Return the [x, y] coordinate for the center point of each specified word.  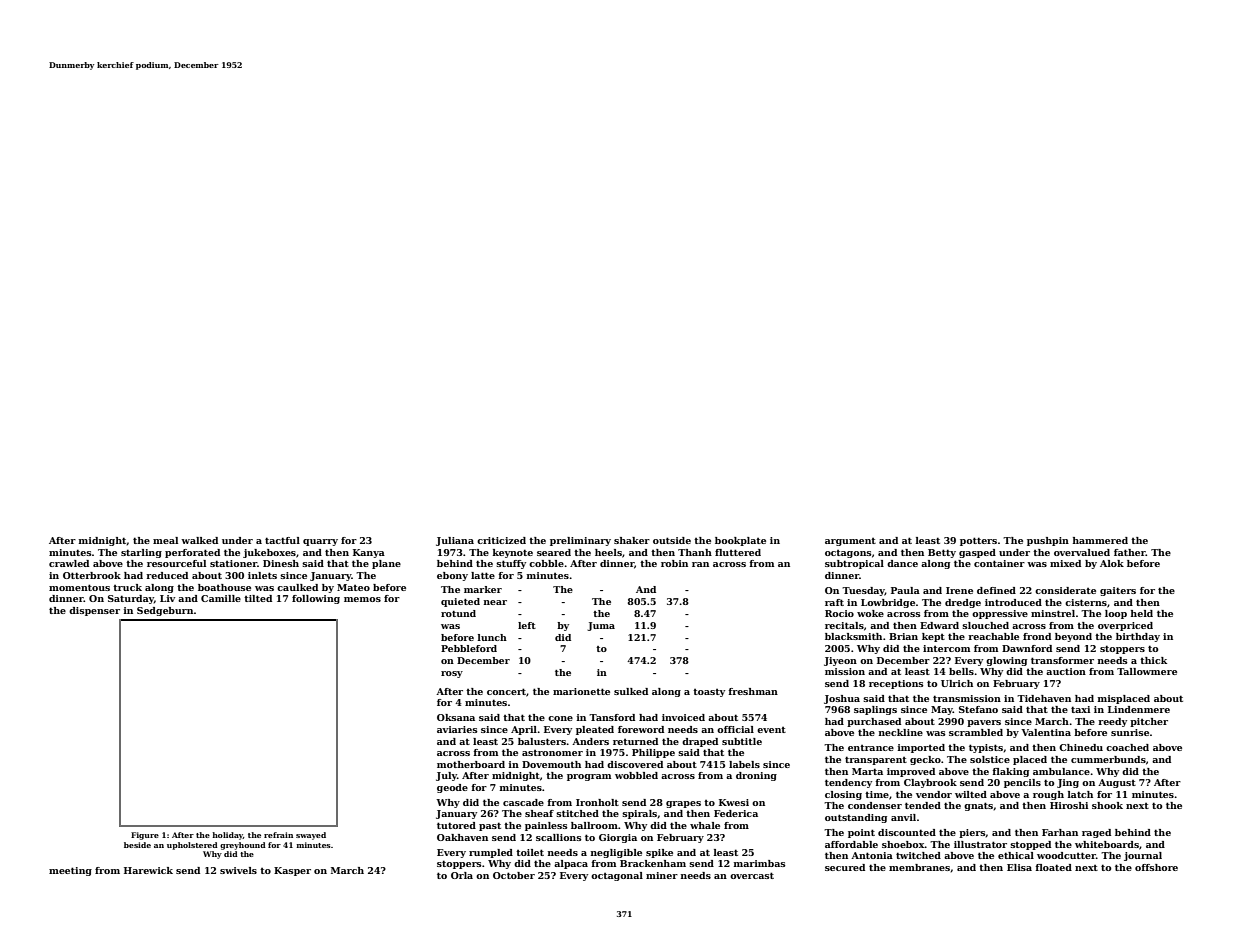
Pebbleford [469, 648]
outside [672, 540]
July [446, 776]
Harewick [148, 870]
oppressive [1000, 614]
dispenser [94, 611]
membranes [919, 867]
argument [850, 542]
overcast [752, 875]
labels [744, 764]
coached [1127, 747]
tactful [282, 540]
